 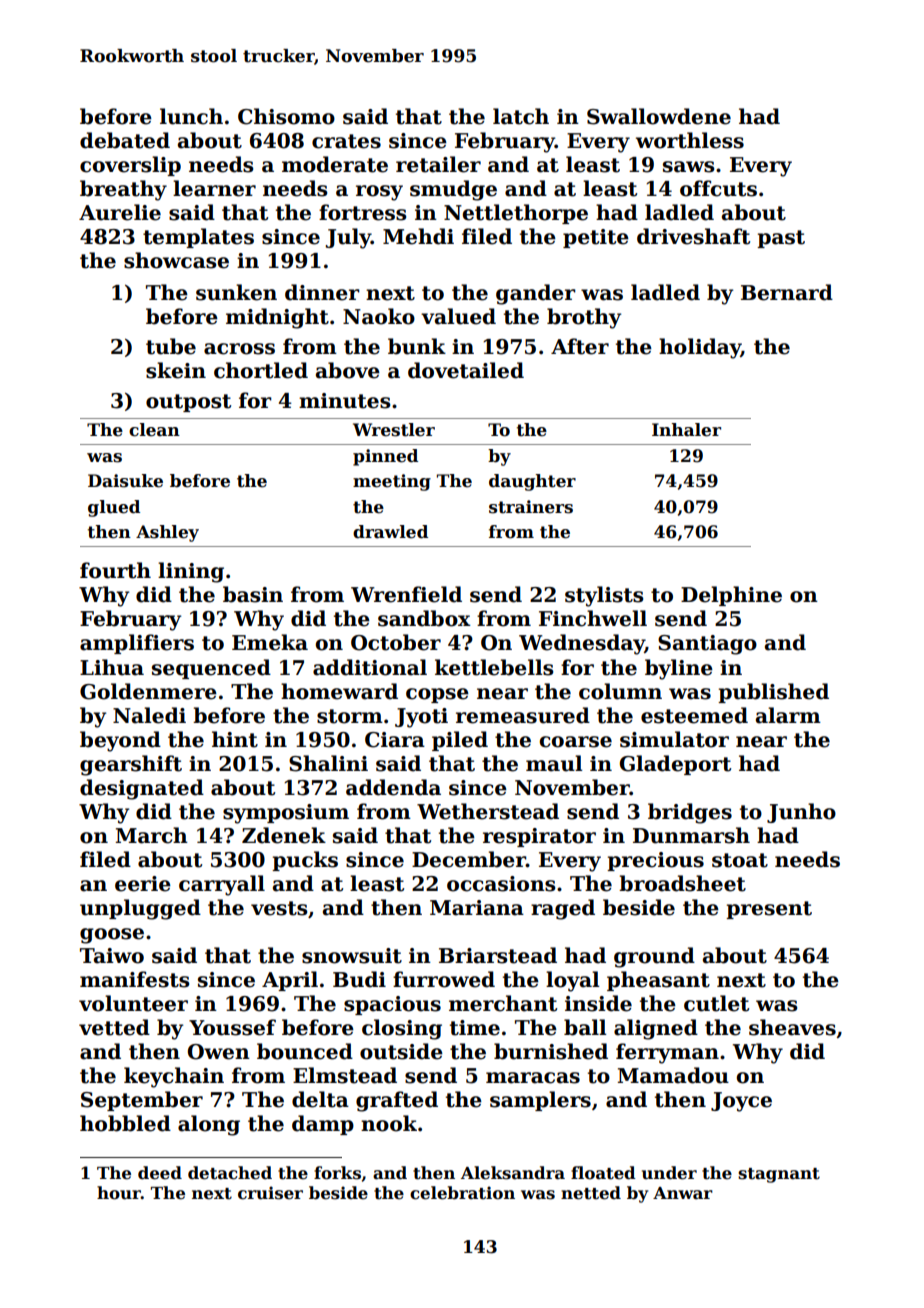 What do you see at coordinates (222, 885) in the document?
I see `carryall` at bounding box center [222, 885].
